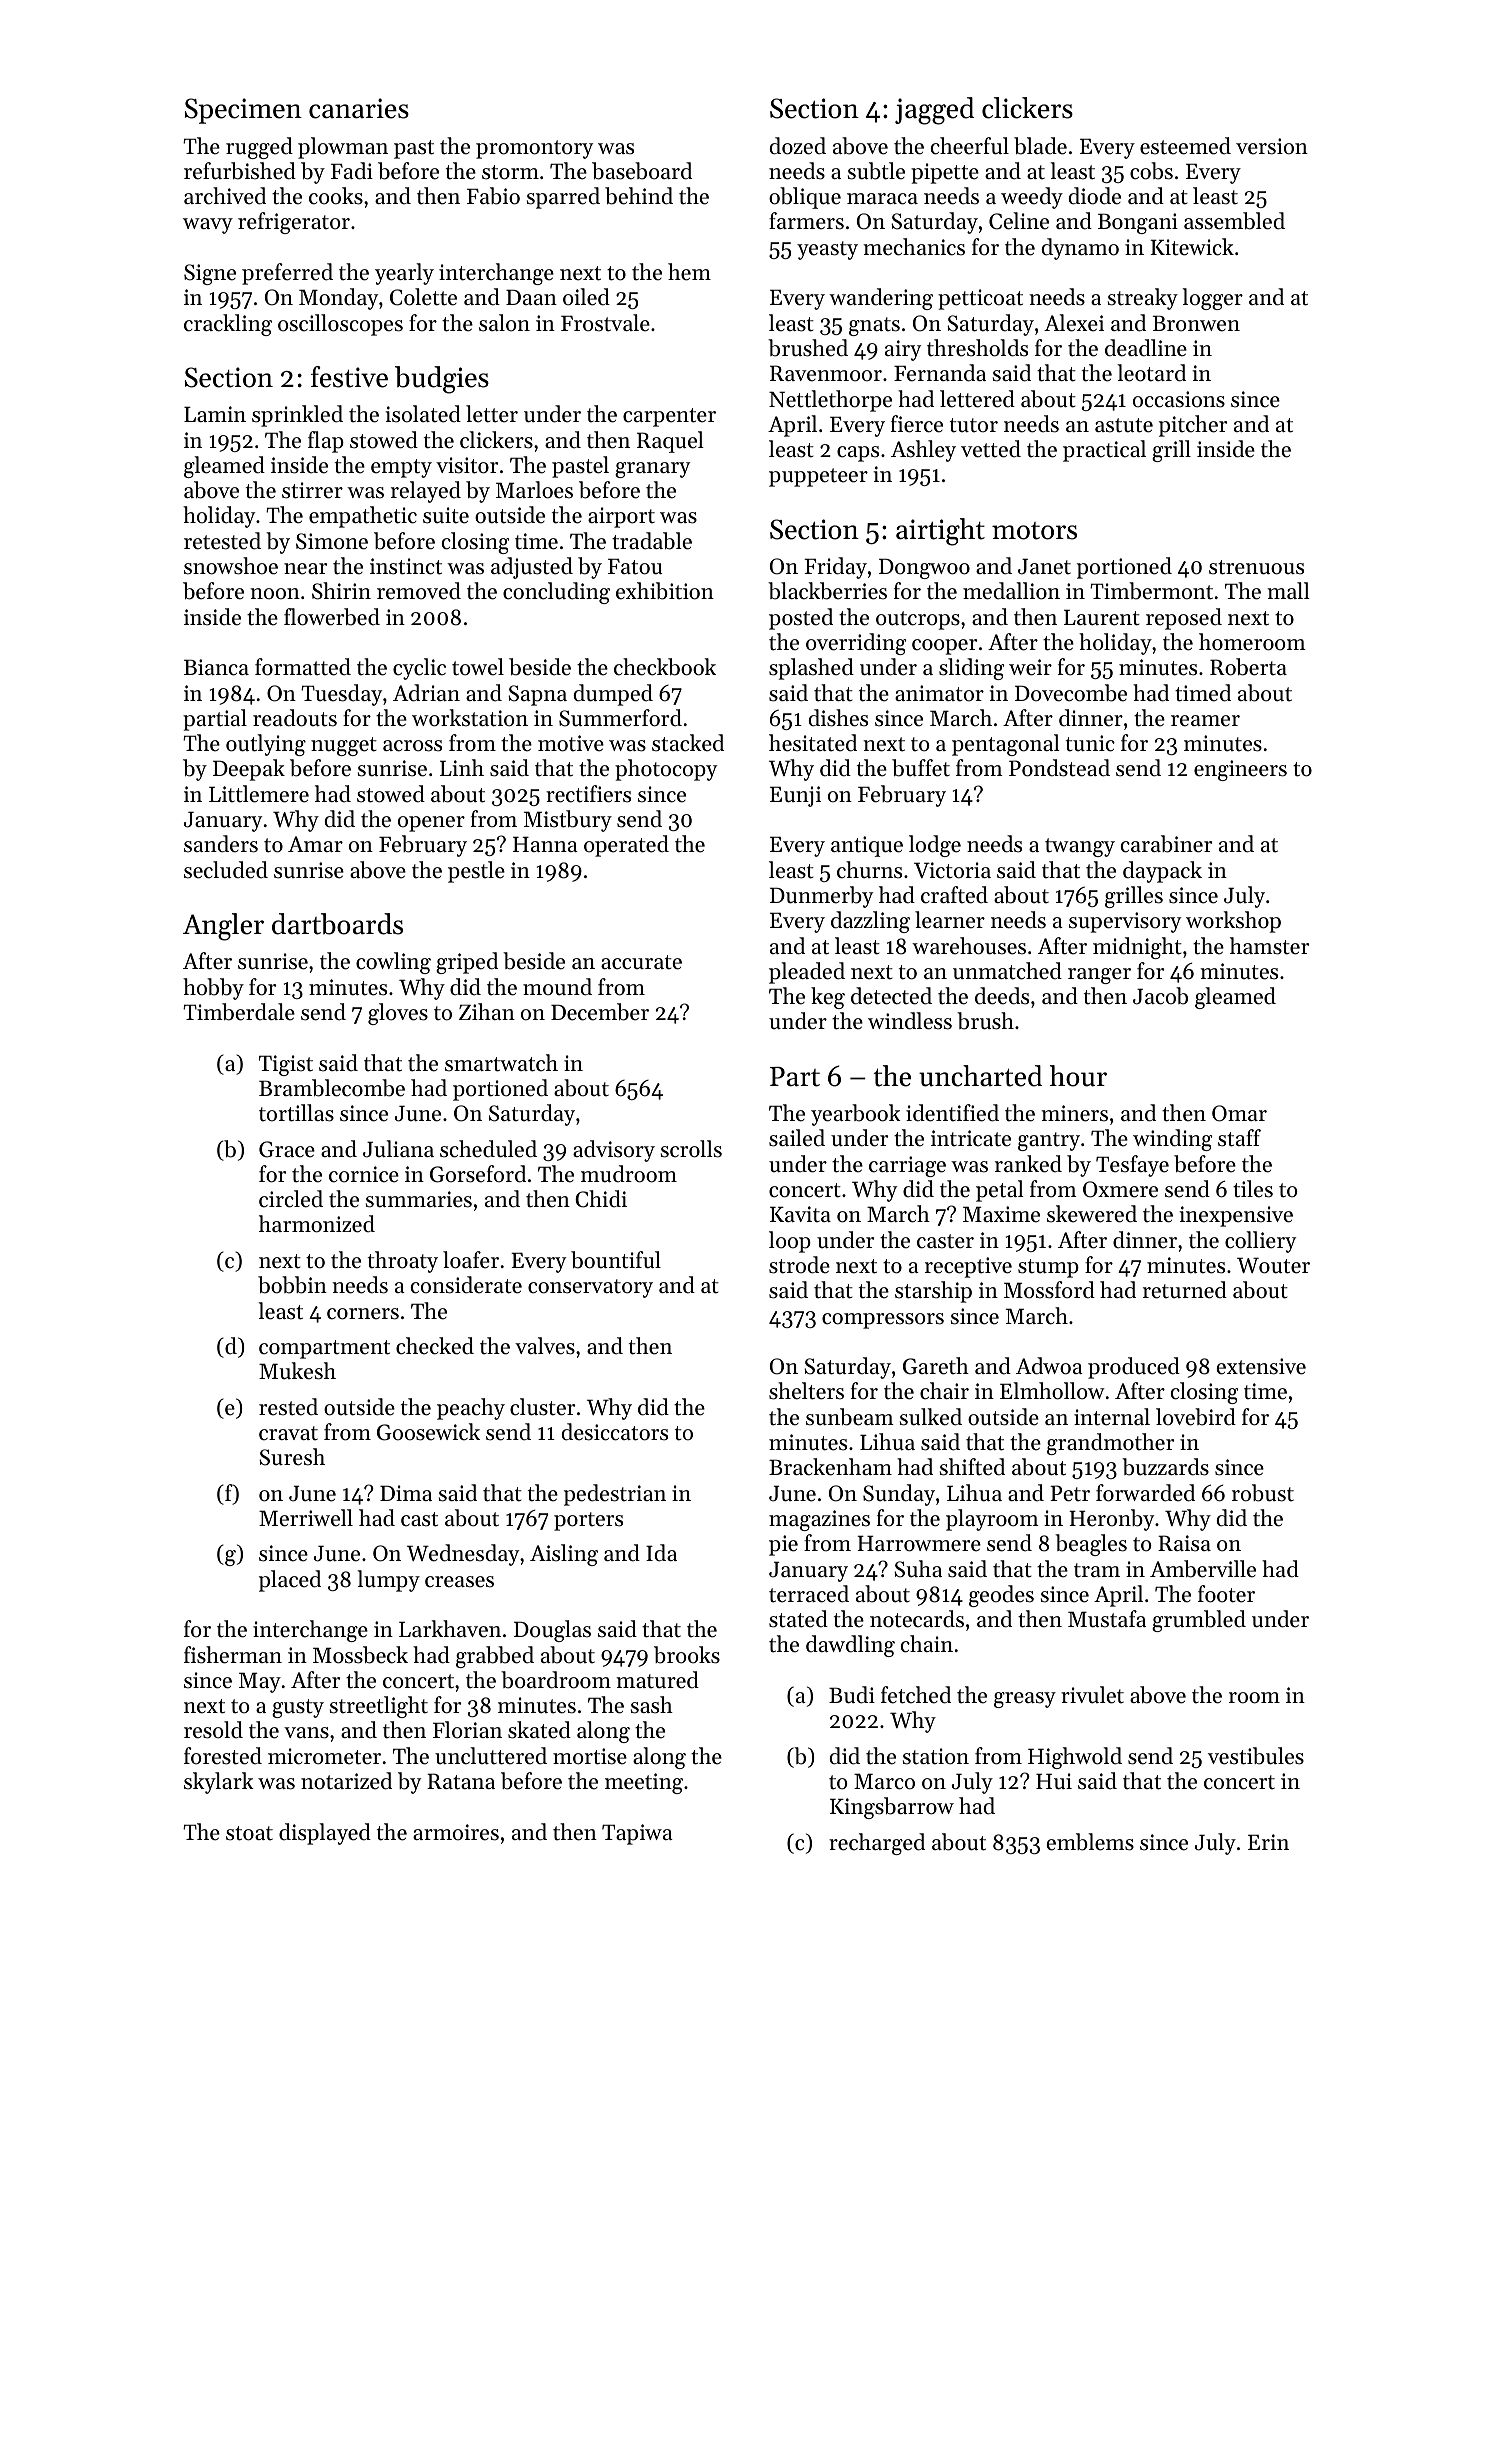 This screenshot has height=2464, width=1496. I want to click on armoires, so click(456, 1832).
